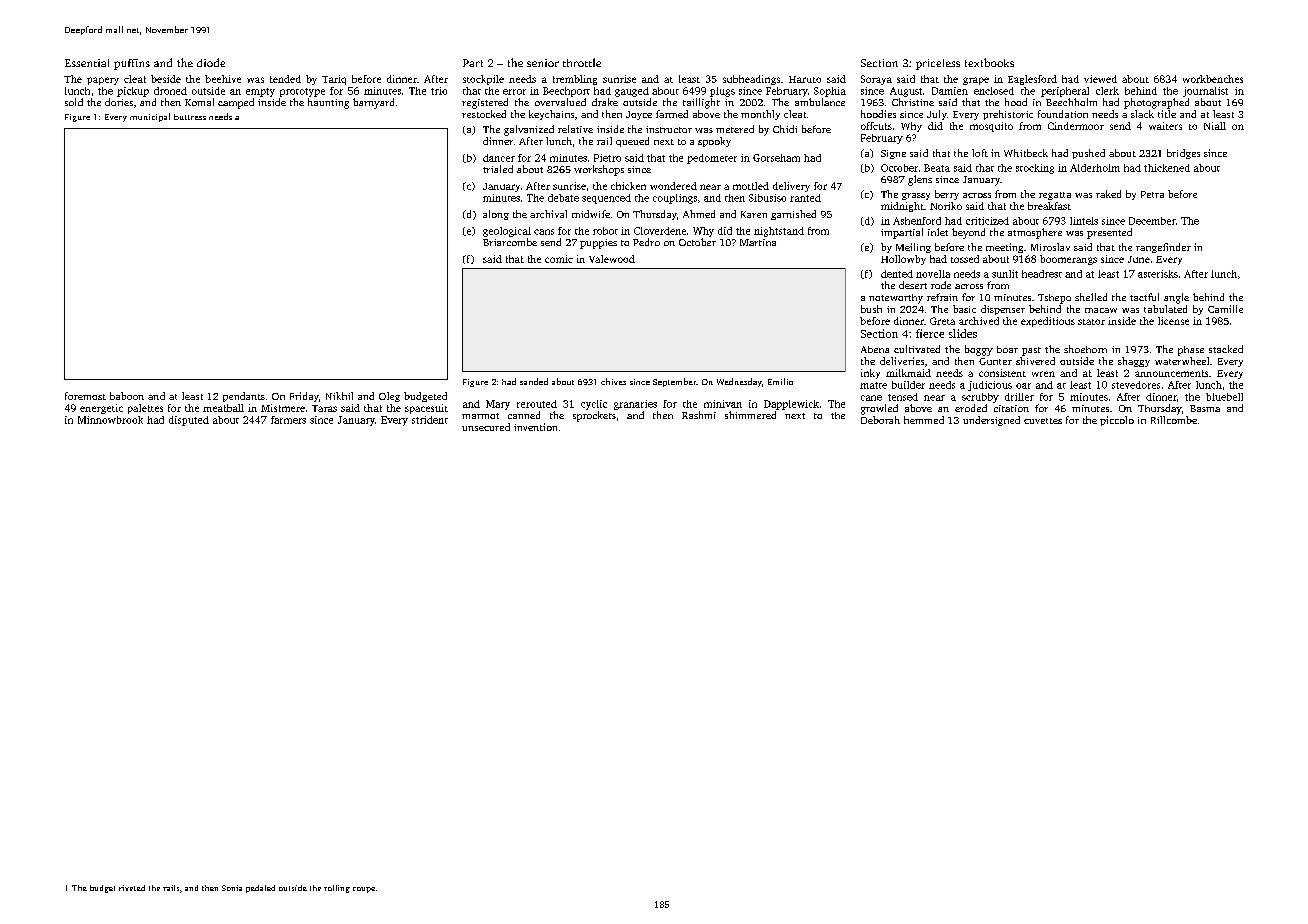  I want to click on papery, so click(103, 81).
